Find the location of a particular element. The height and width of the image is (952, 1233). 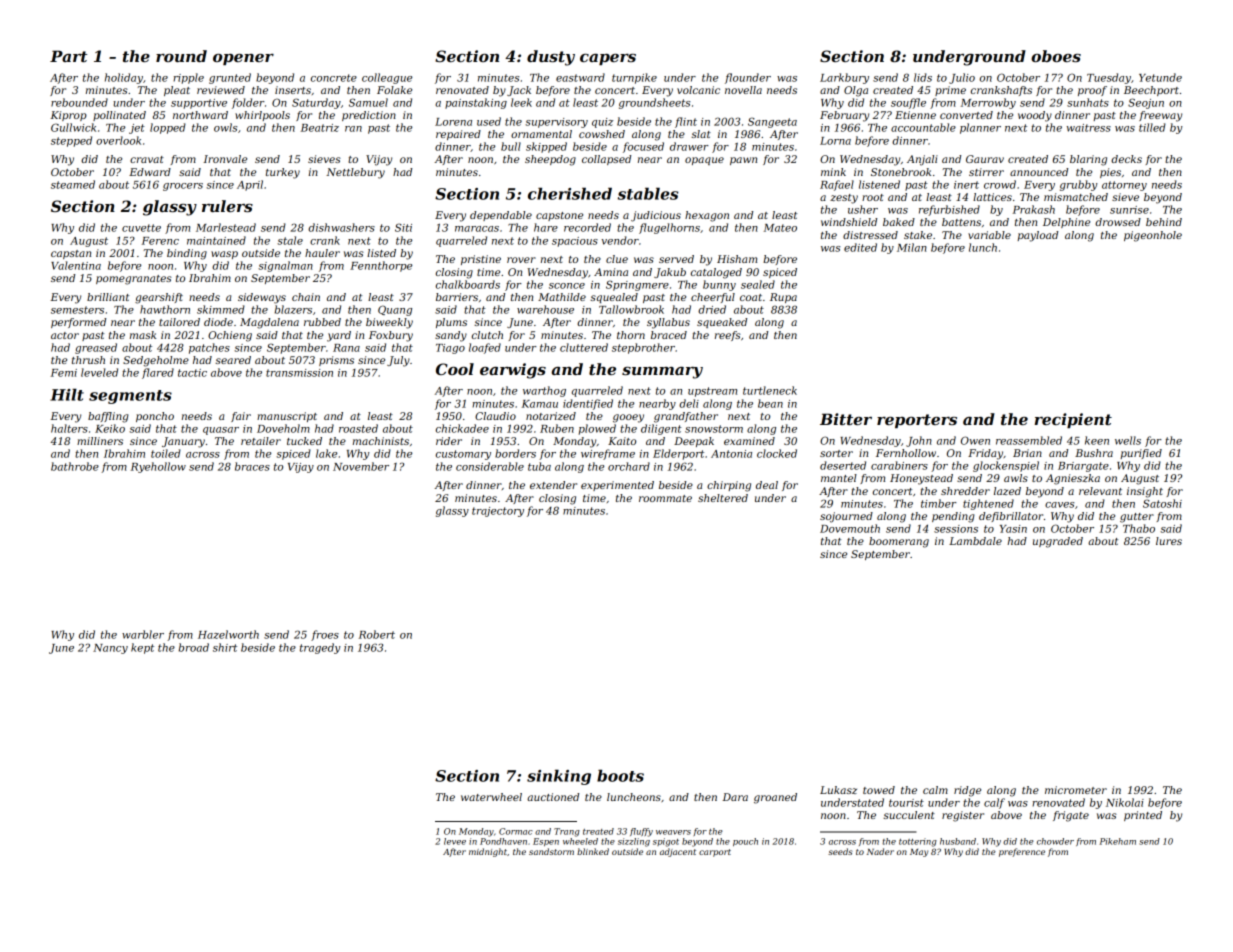

edited is located at coordinates (860, 247).
